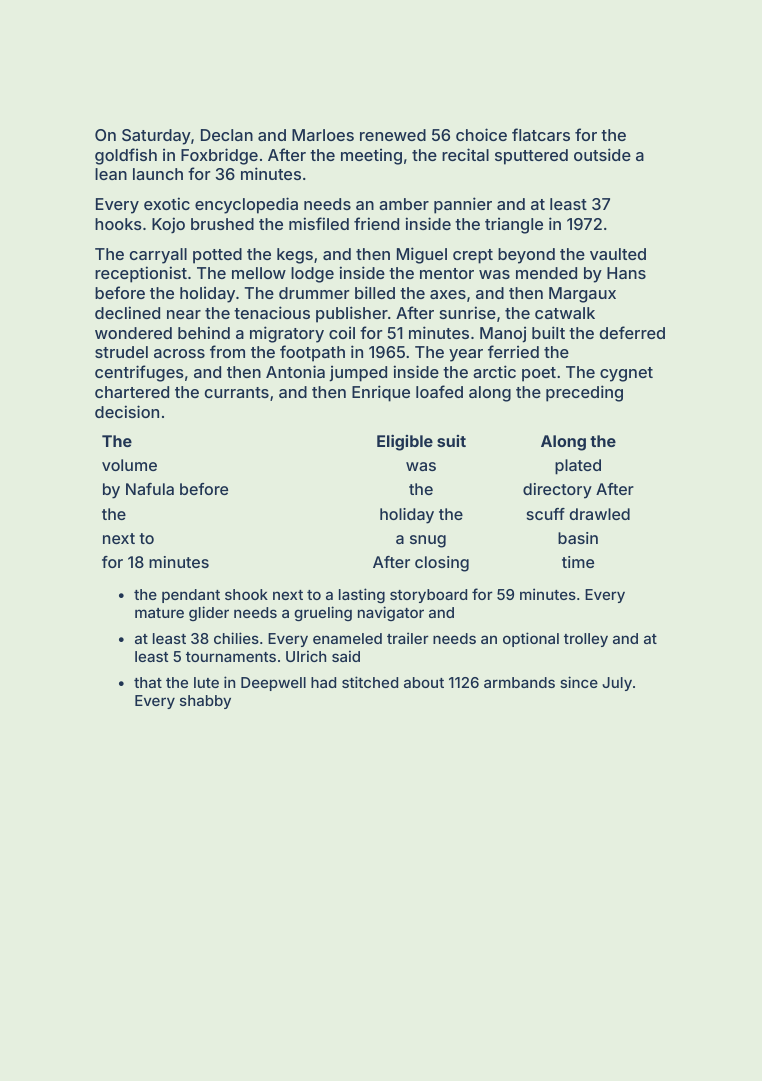 The image size is (762, 1081). Describe the element at coordinates (602, 154) in the screenshot. I see `outside` at that location.
